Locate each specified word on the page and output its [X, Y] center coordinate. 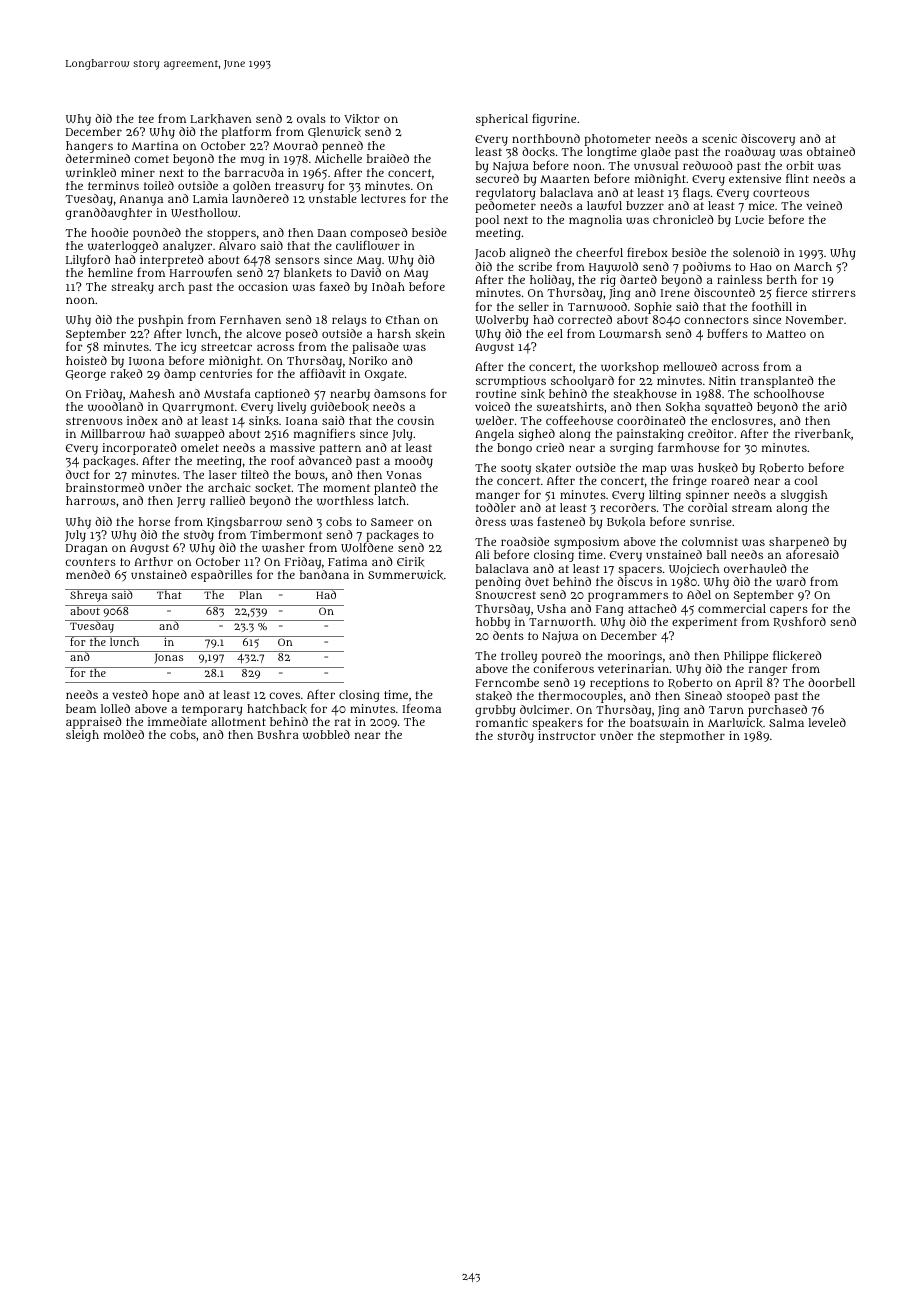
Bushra [278, 734]
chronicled [683, 219]
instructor [567, 735]
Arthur [154, 561]
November [815, 319]
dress [490, 521]
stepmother [692, 737]
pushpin [160, 321]
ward [791, 581]
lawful [604, 205]
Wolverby [501, 321]
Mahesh [152, 393]
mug [252, 161]
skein [430, 334]
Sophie [653, 308]
